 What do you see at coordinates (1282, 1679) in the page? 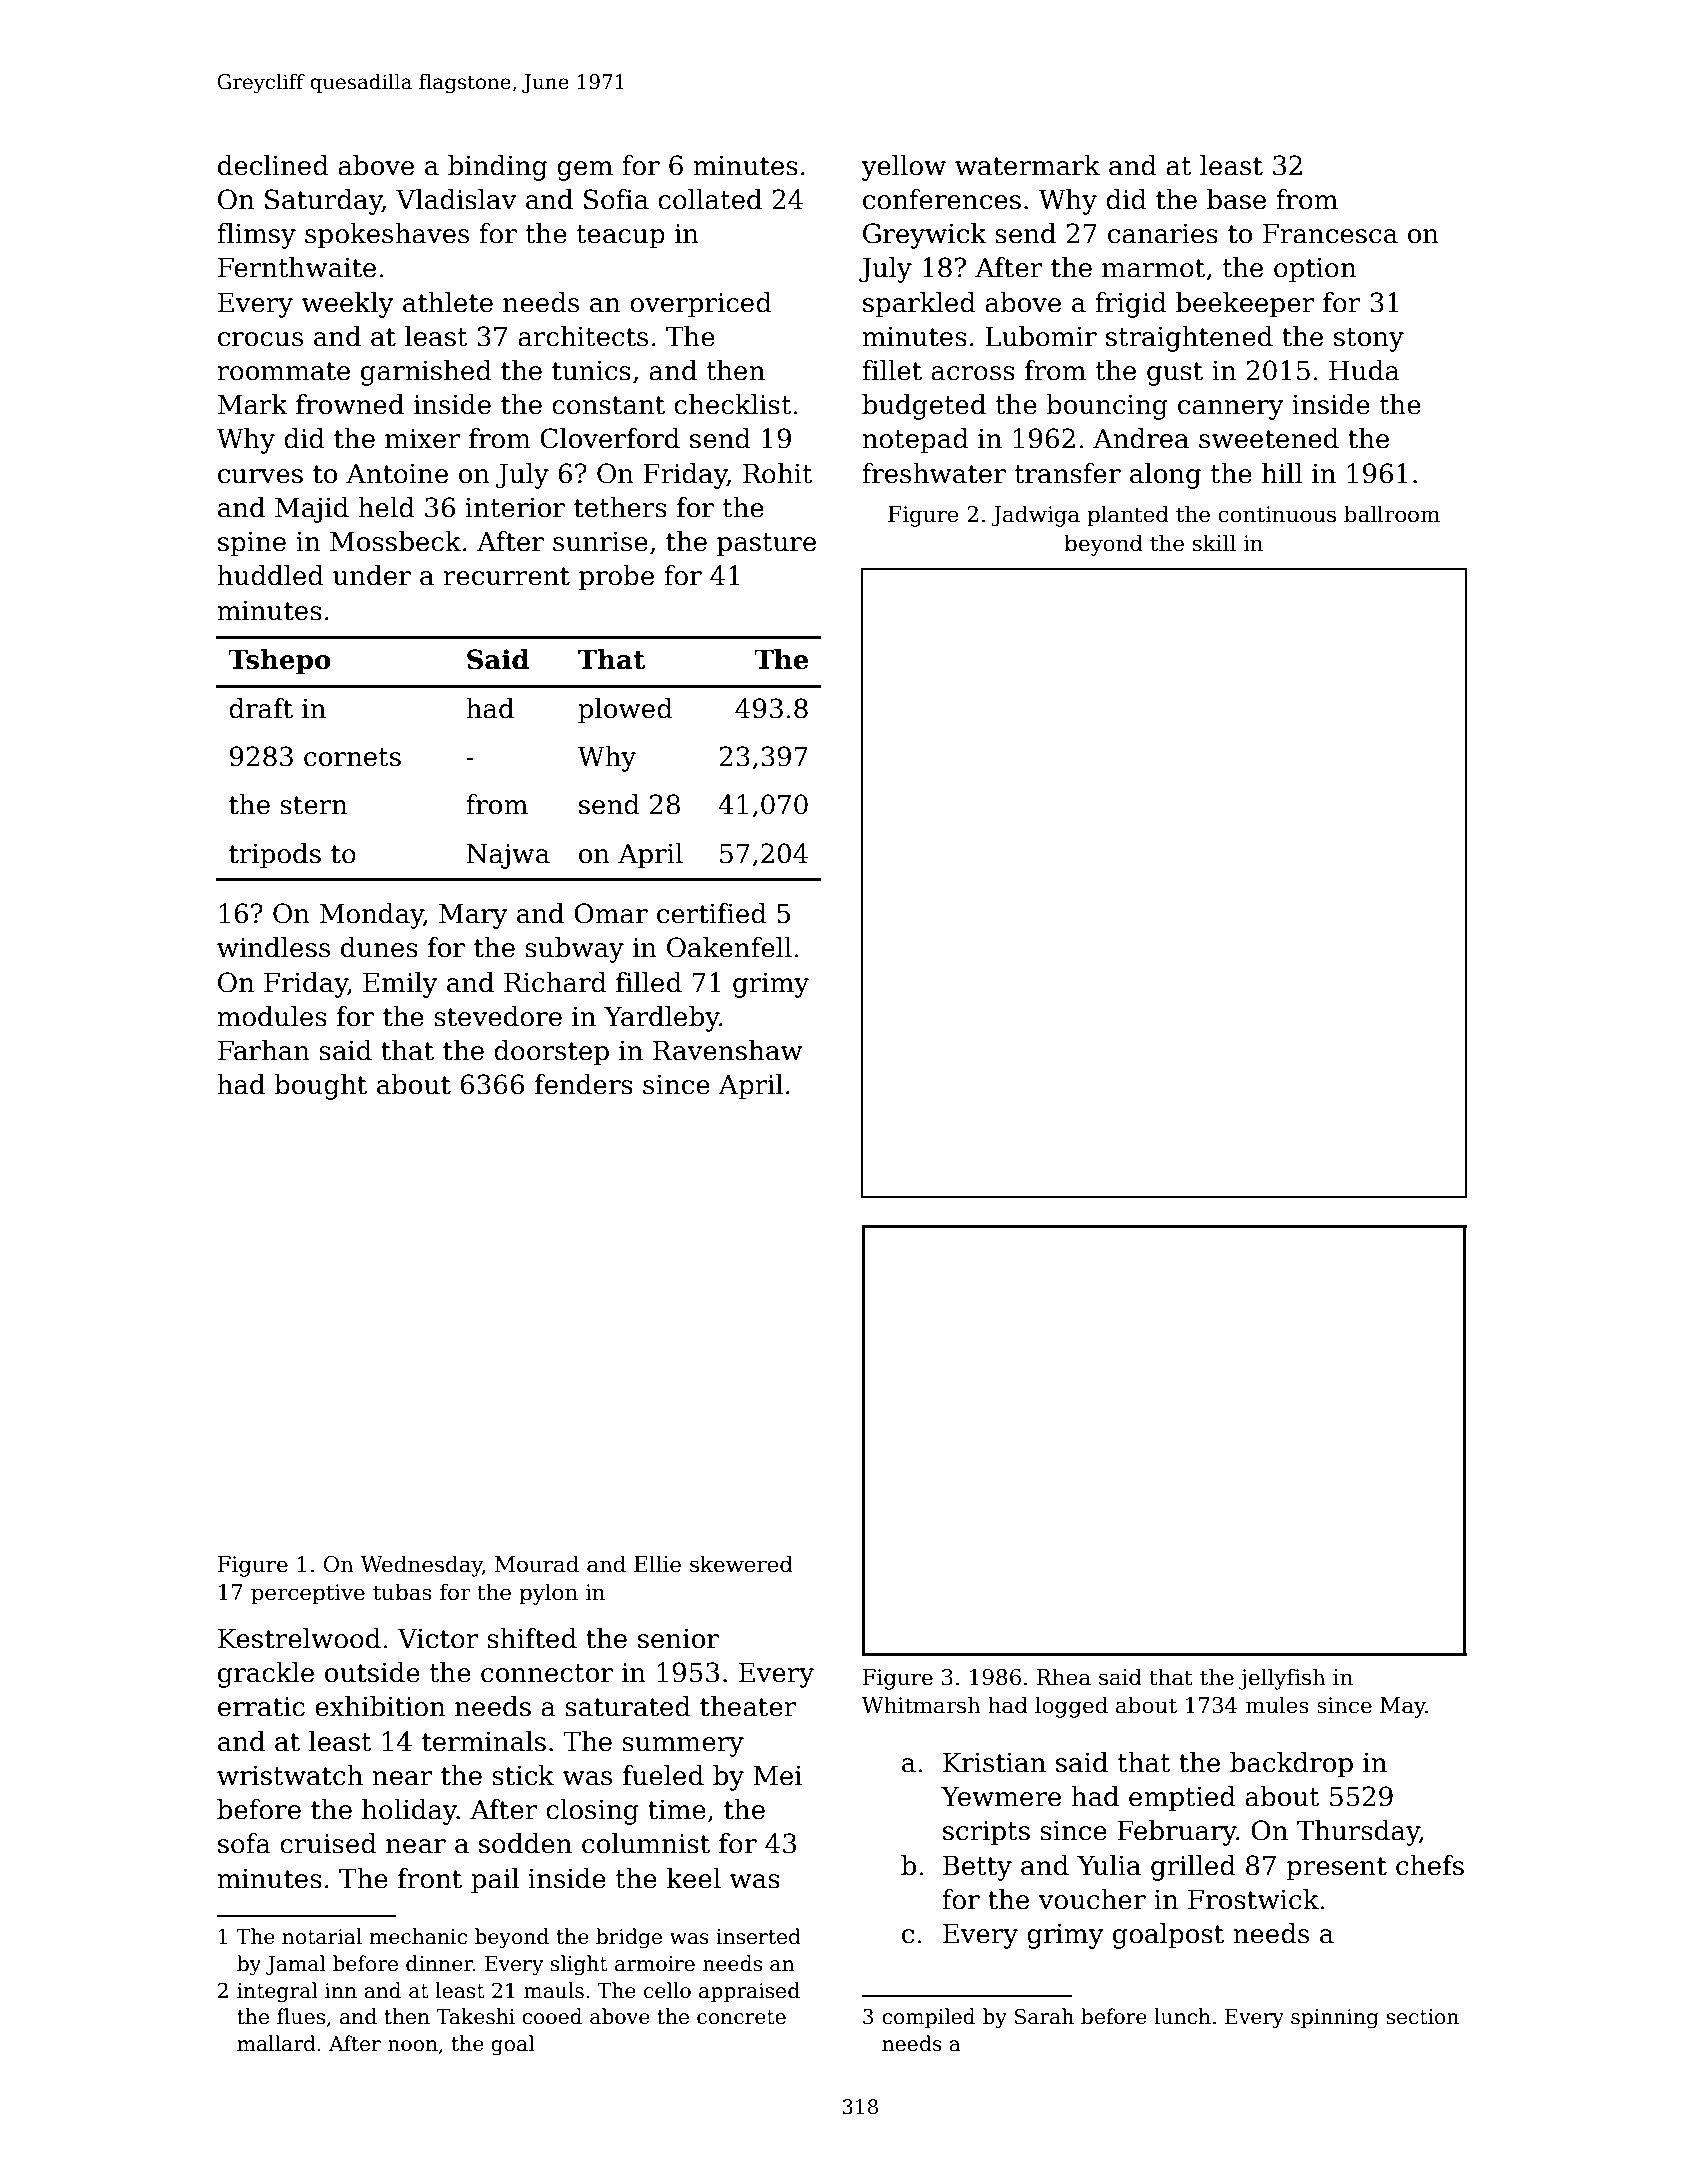
I see `jellyfish` at bounding box center [1282, 1679].
